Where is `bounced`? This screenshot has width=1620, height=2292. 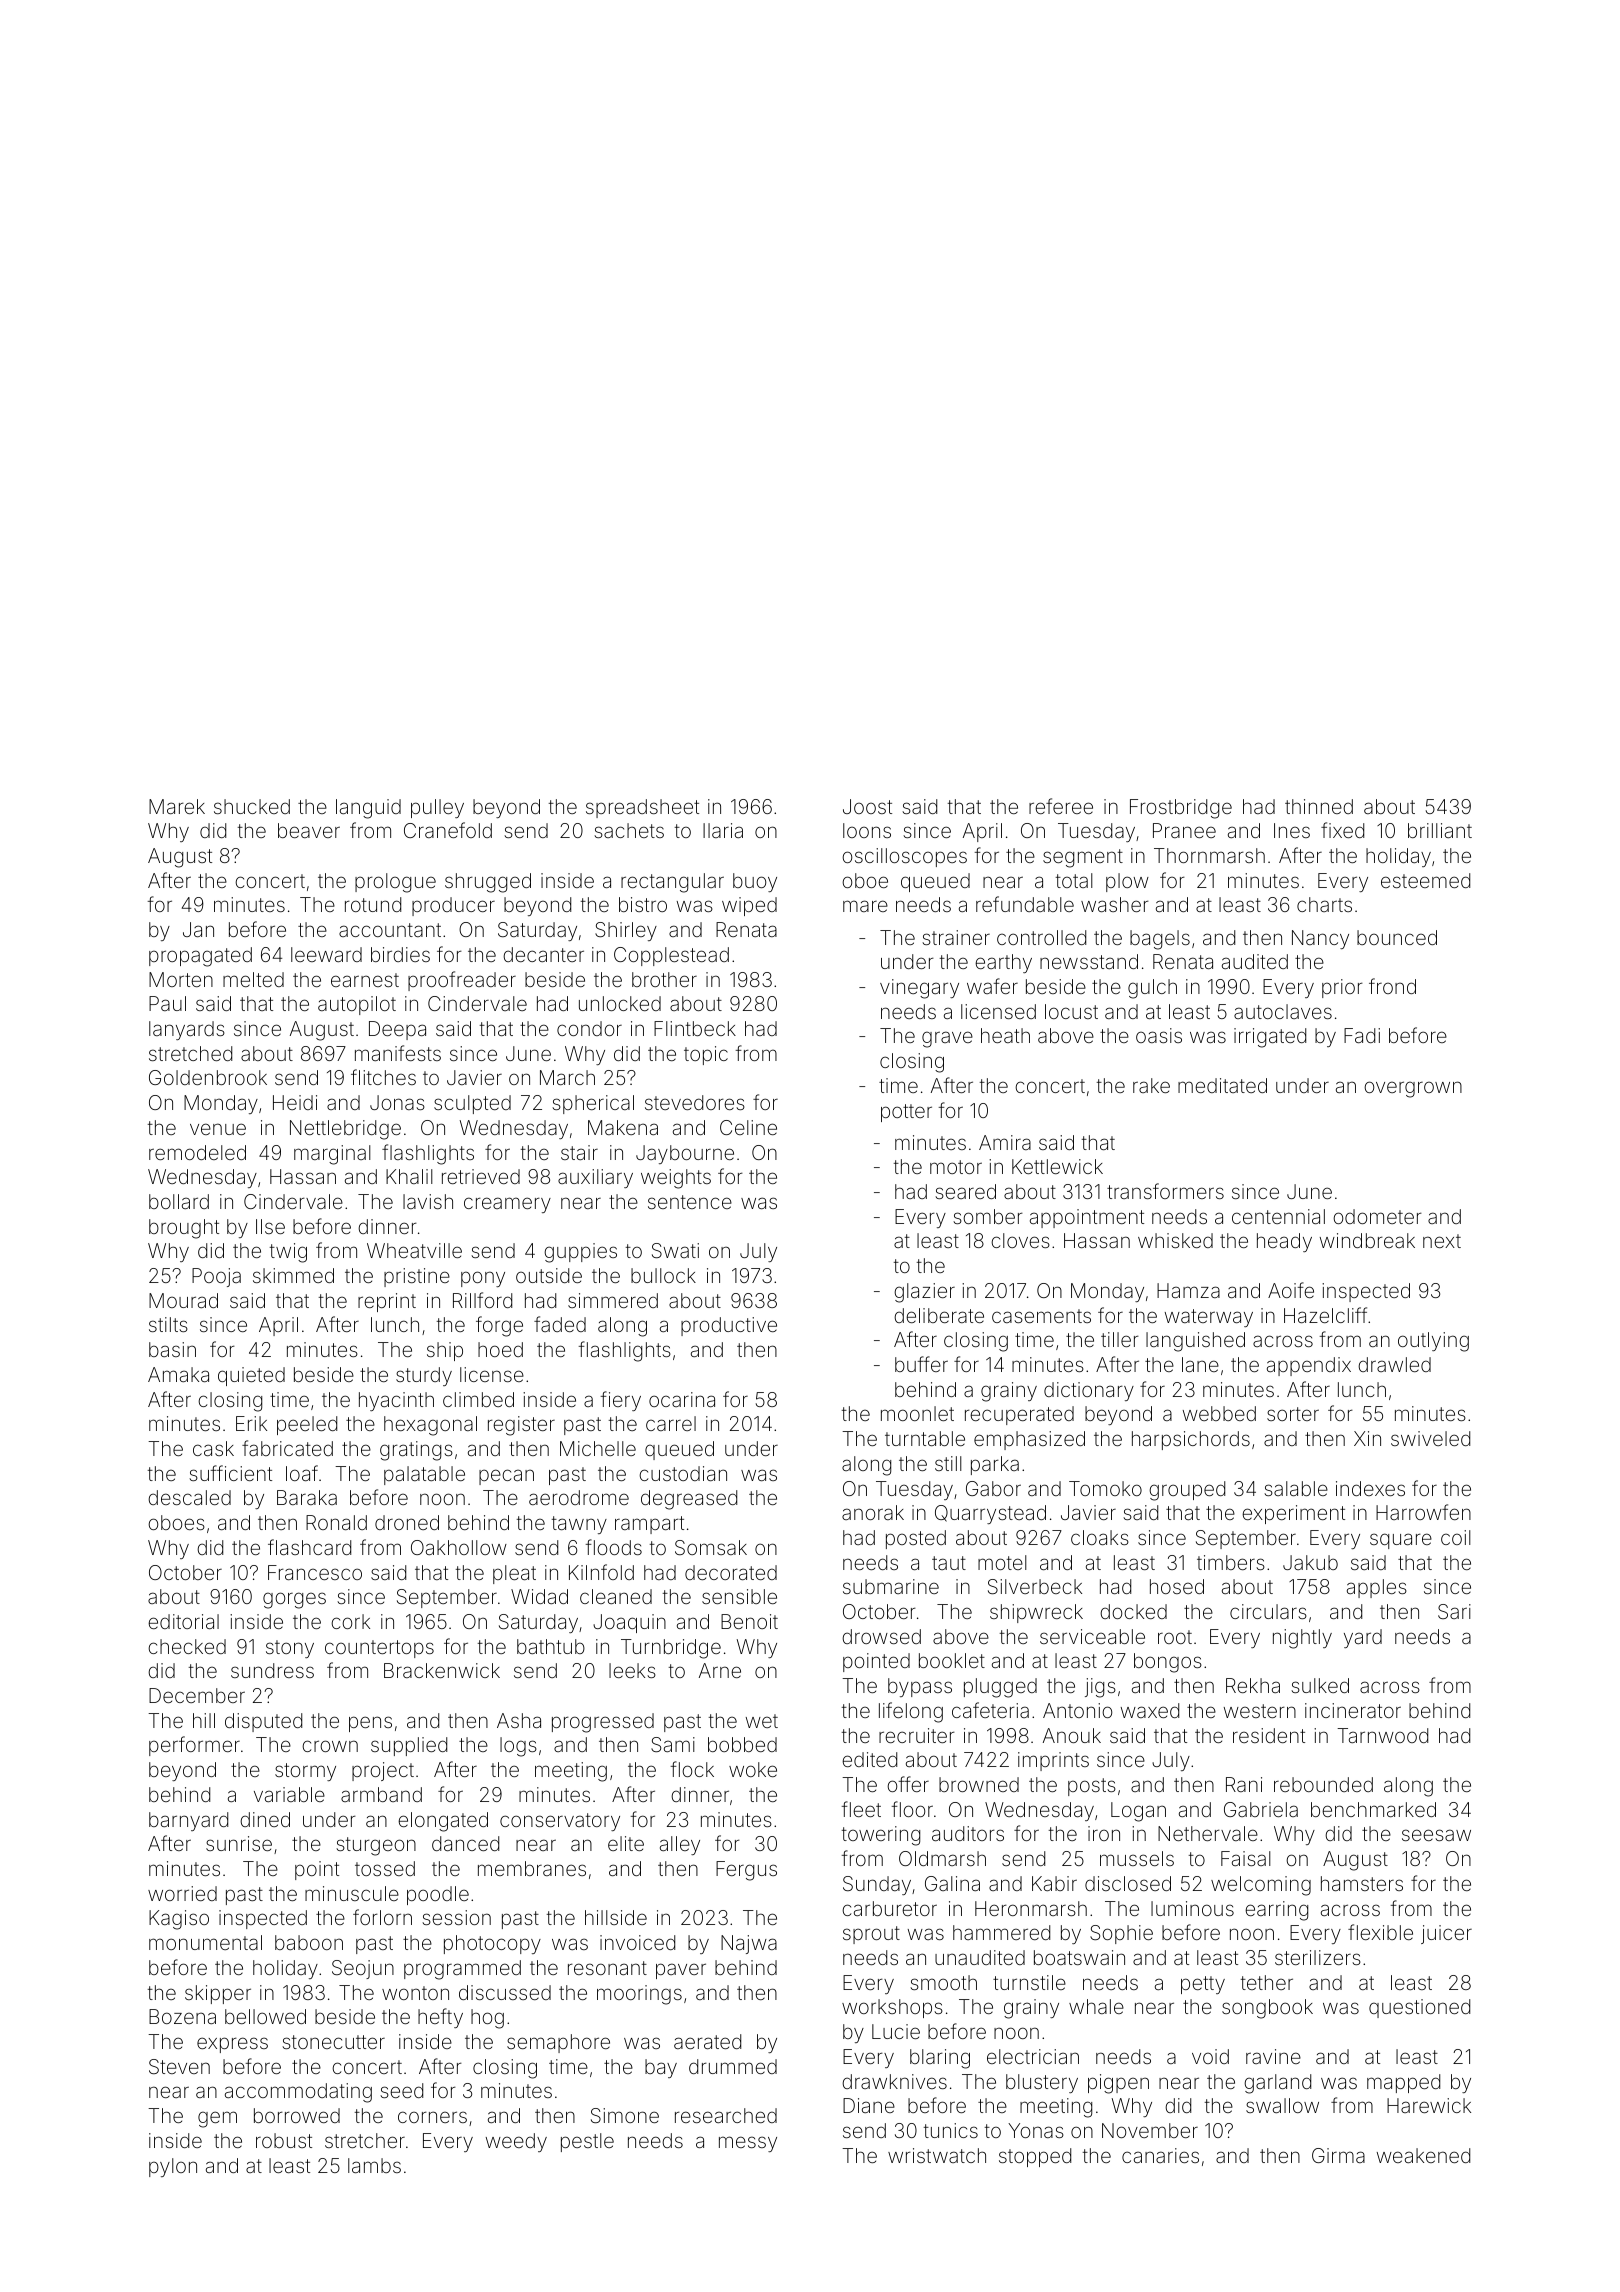 bounced is located at coordinates (1397, 937).
